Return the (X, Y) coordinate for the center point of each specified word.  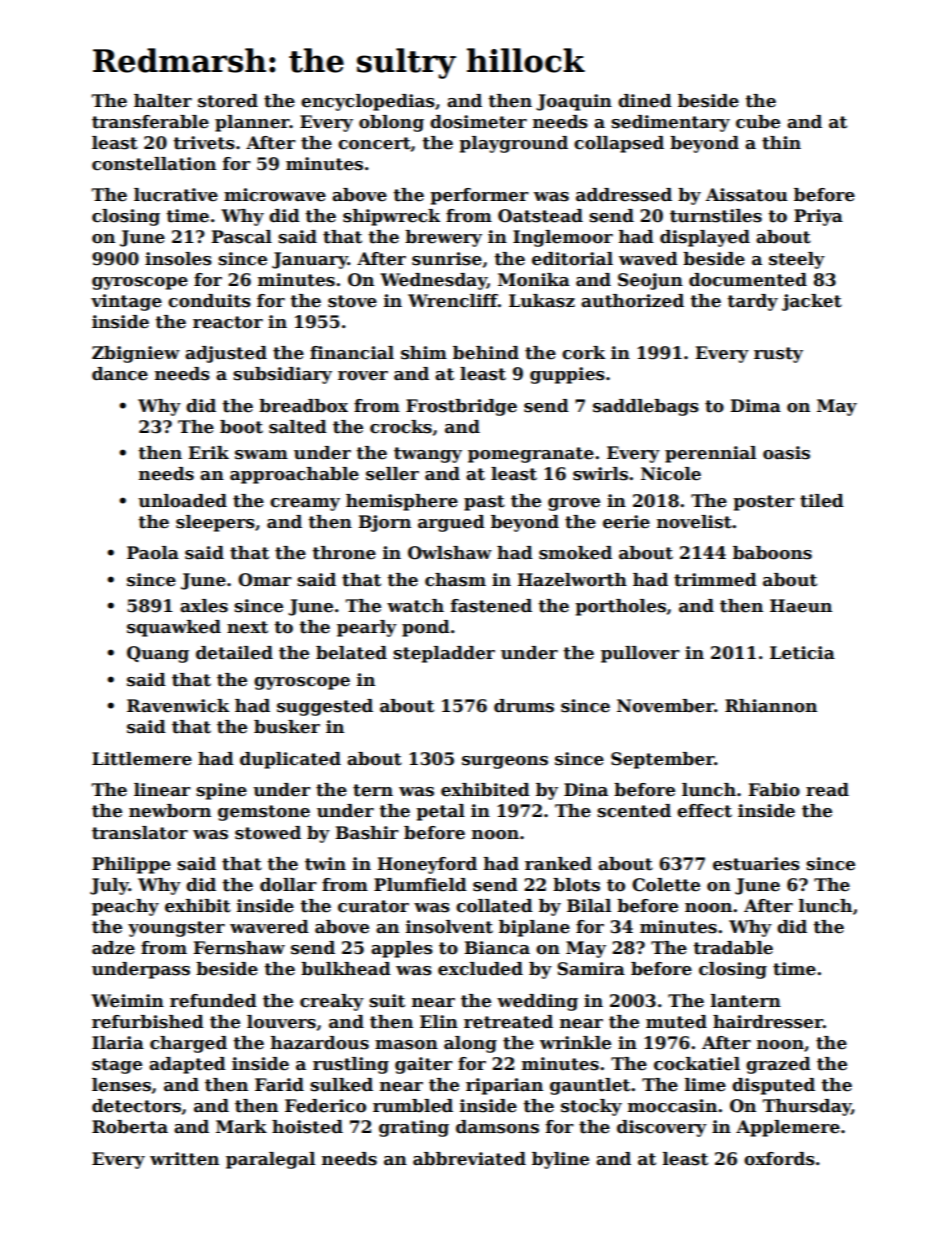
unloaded (182, 501)
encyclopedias (368, 102)
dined (645, 101)
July (109, 886)
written (184, 1159)
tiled (822, 501)
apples (402, 949)
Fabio (774, 790)
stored (228, 101)
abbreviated (469, 1159)
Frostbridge (461, 407)
